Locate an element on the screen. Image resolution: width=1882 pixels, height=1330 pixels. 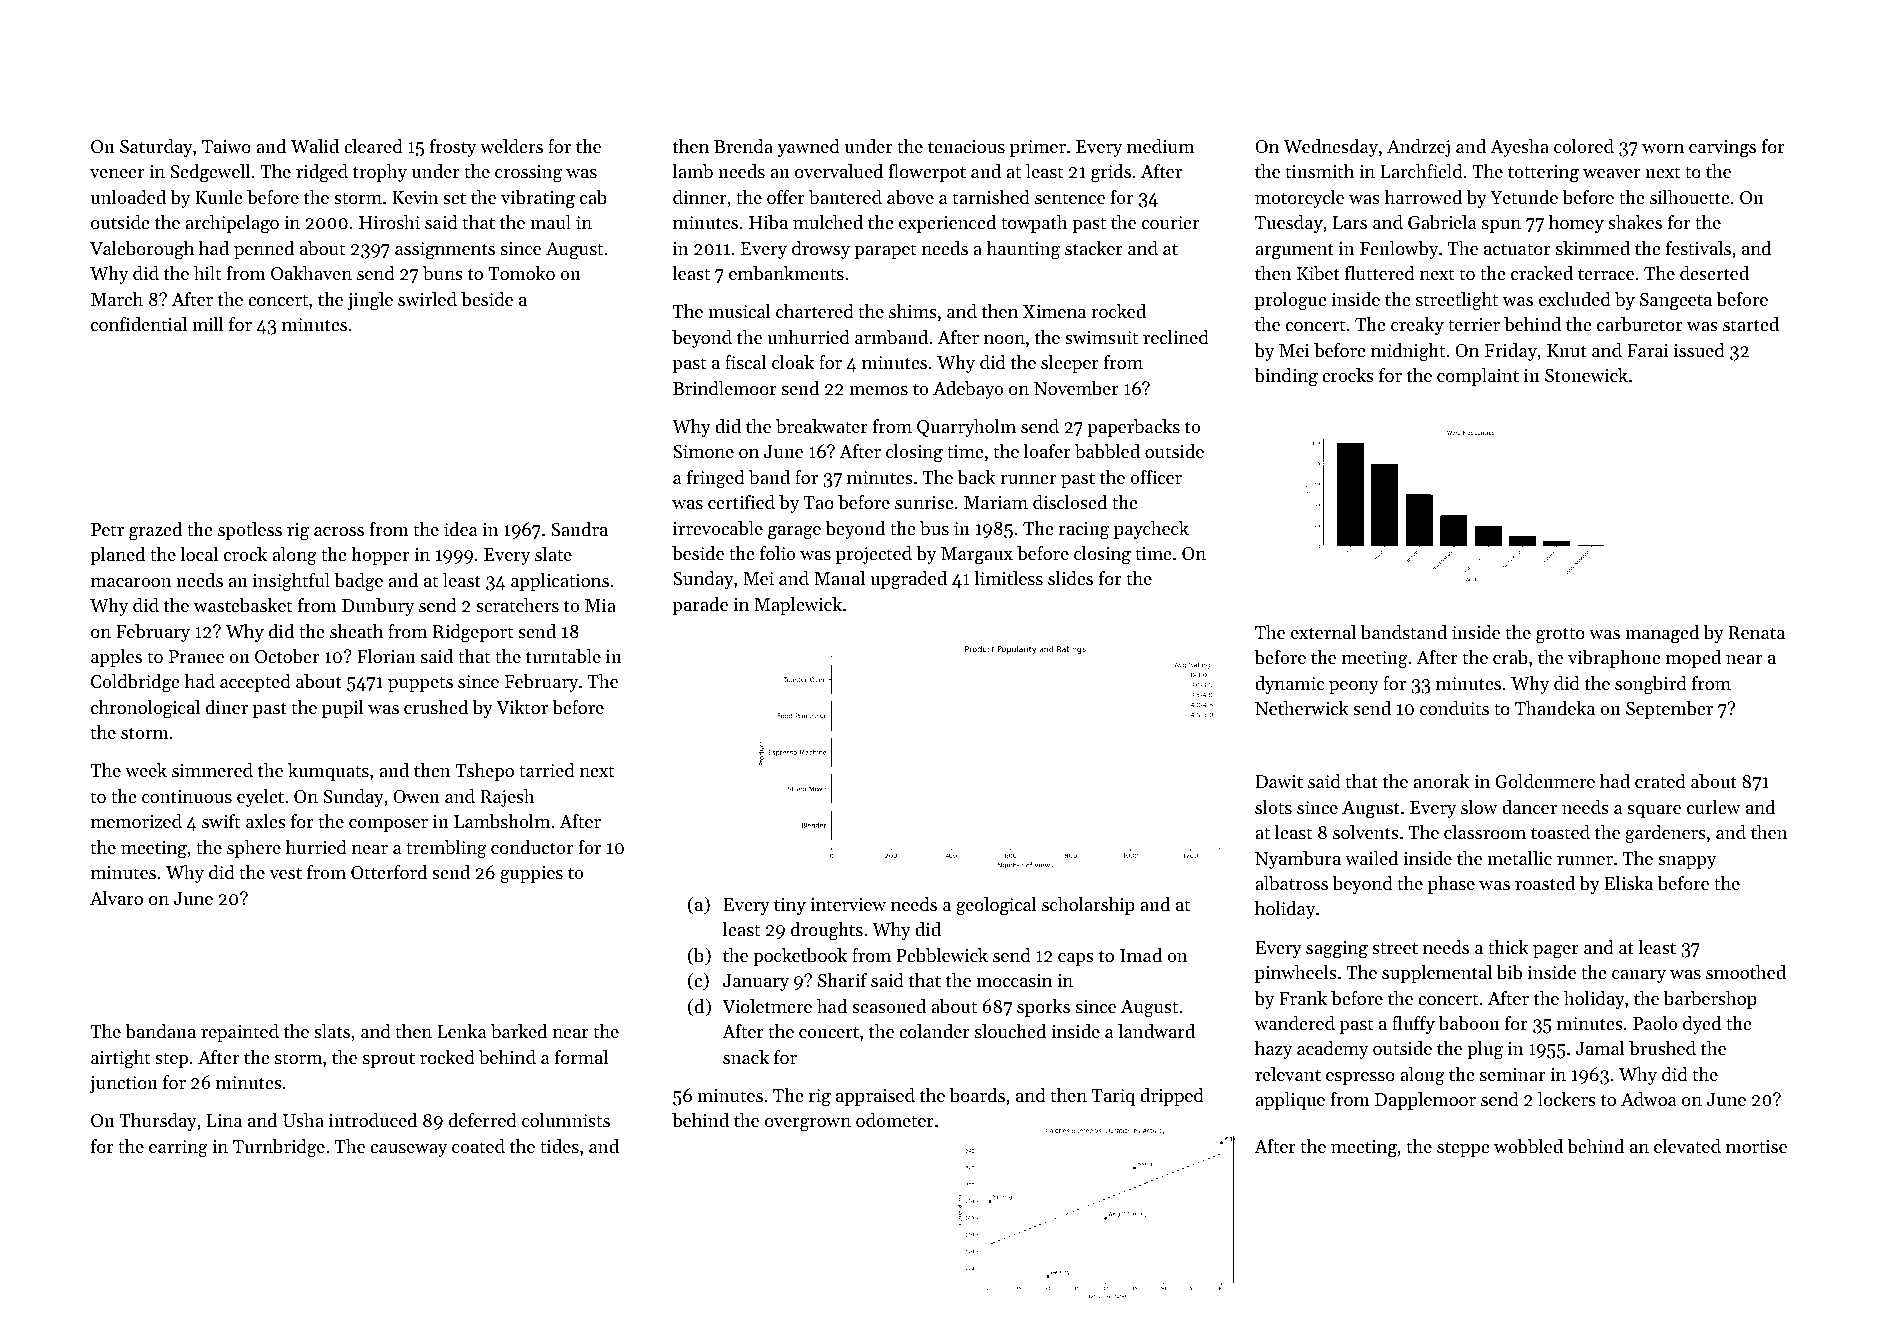
unloaded is located at coordinates (128, 197).
